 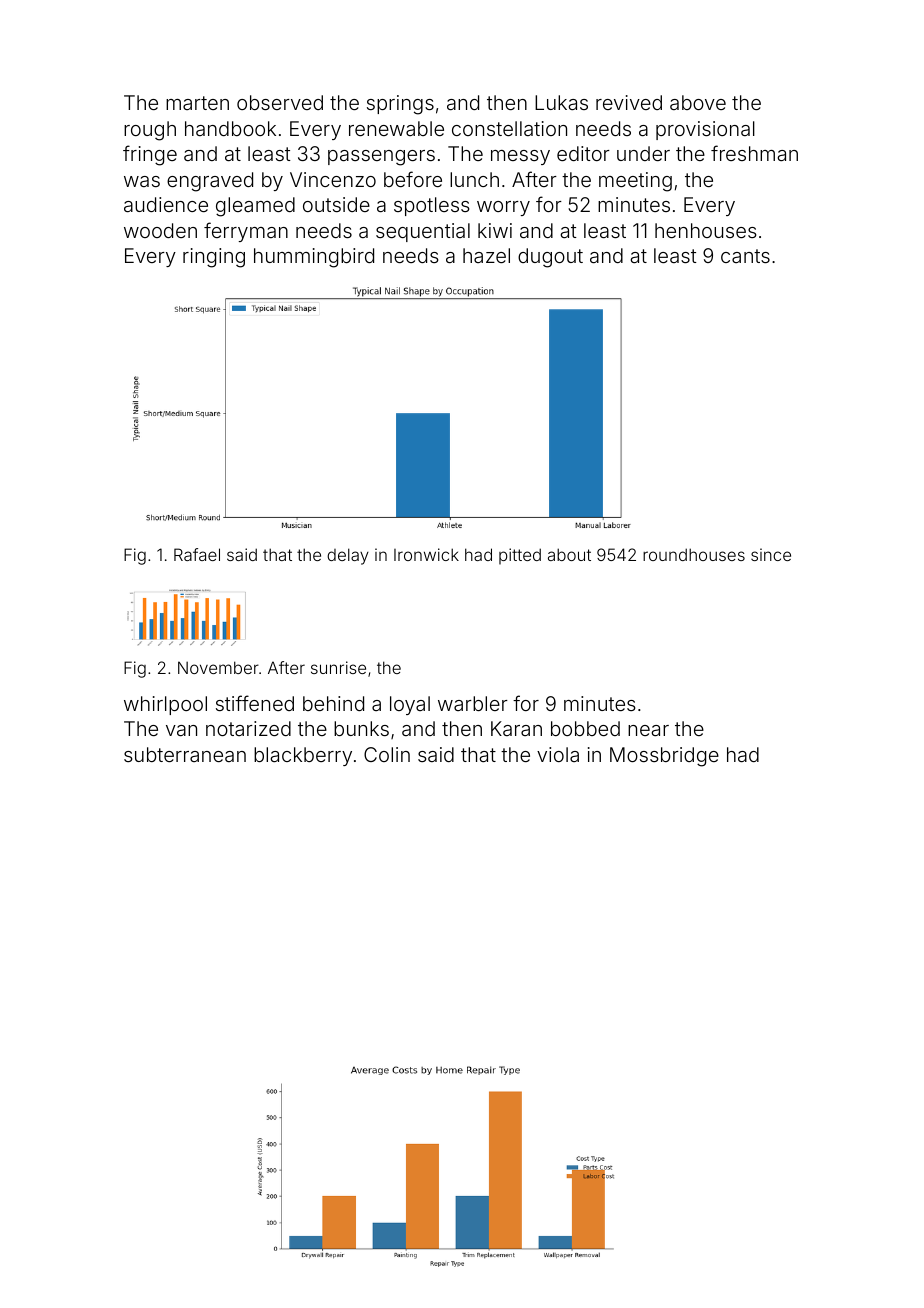 I want to click on messy, so click(x=520, y=157).
